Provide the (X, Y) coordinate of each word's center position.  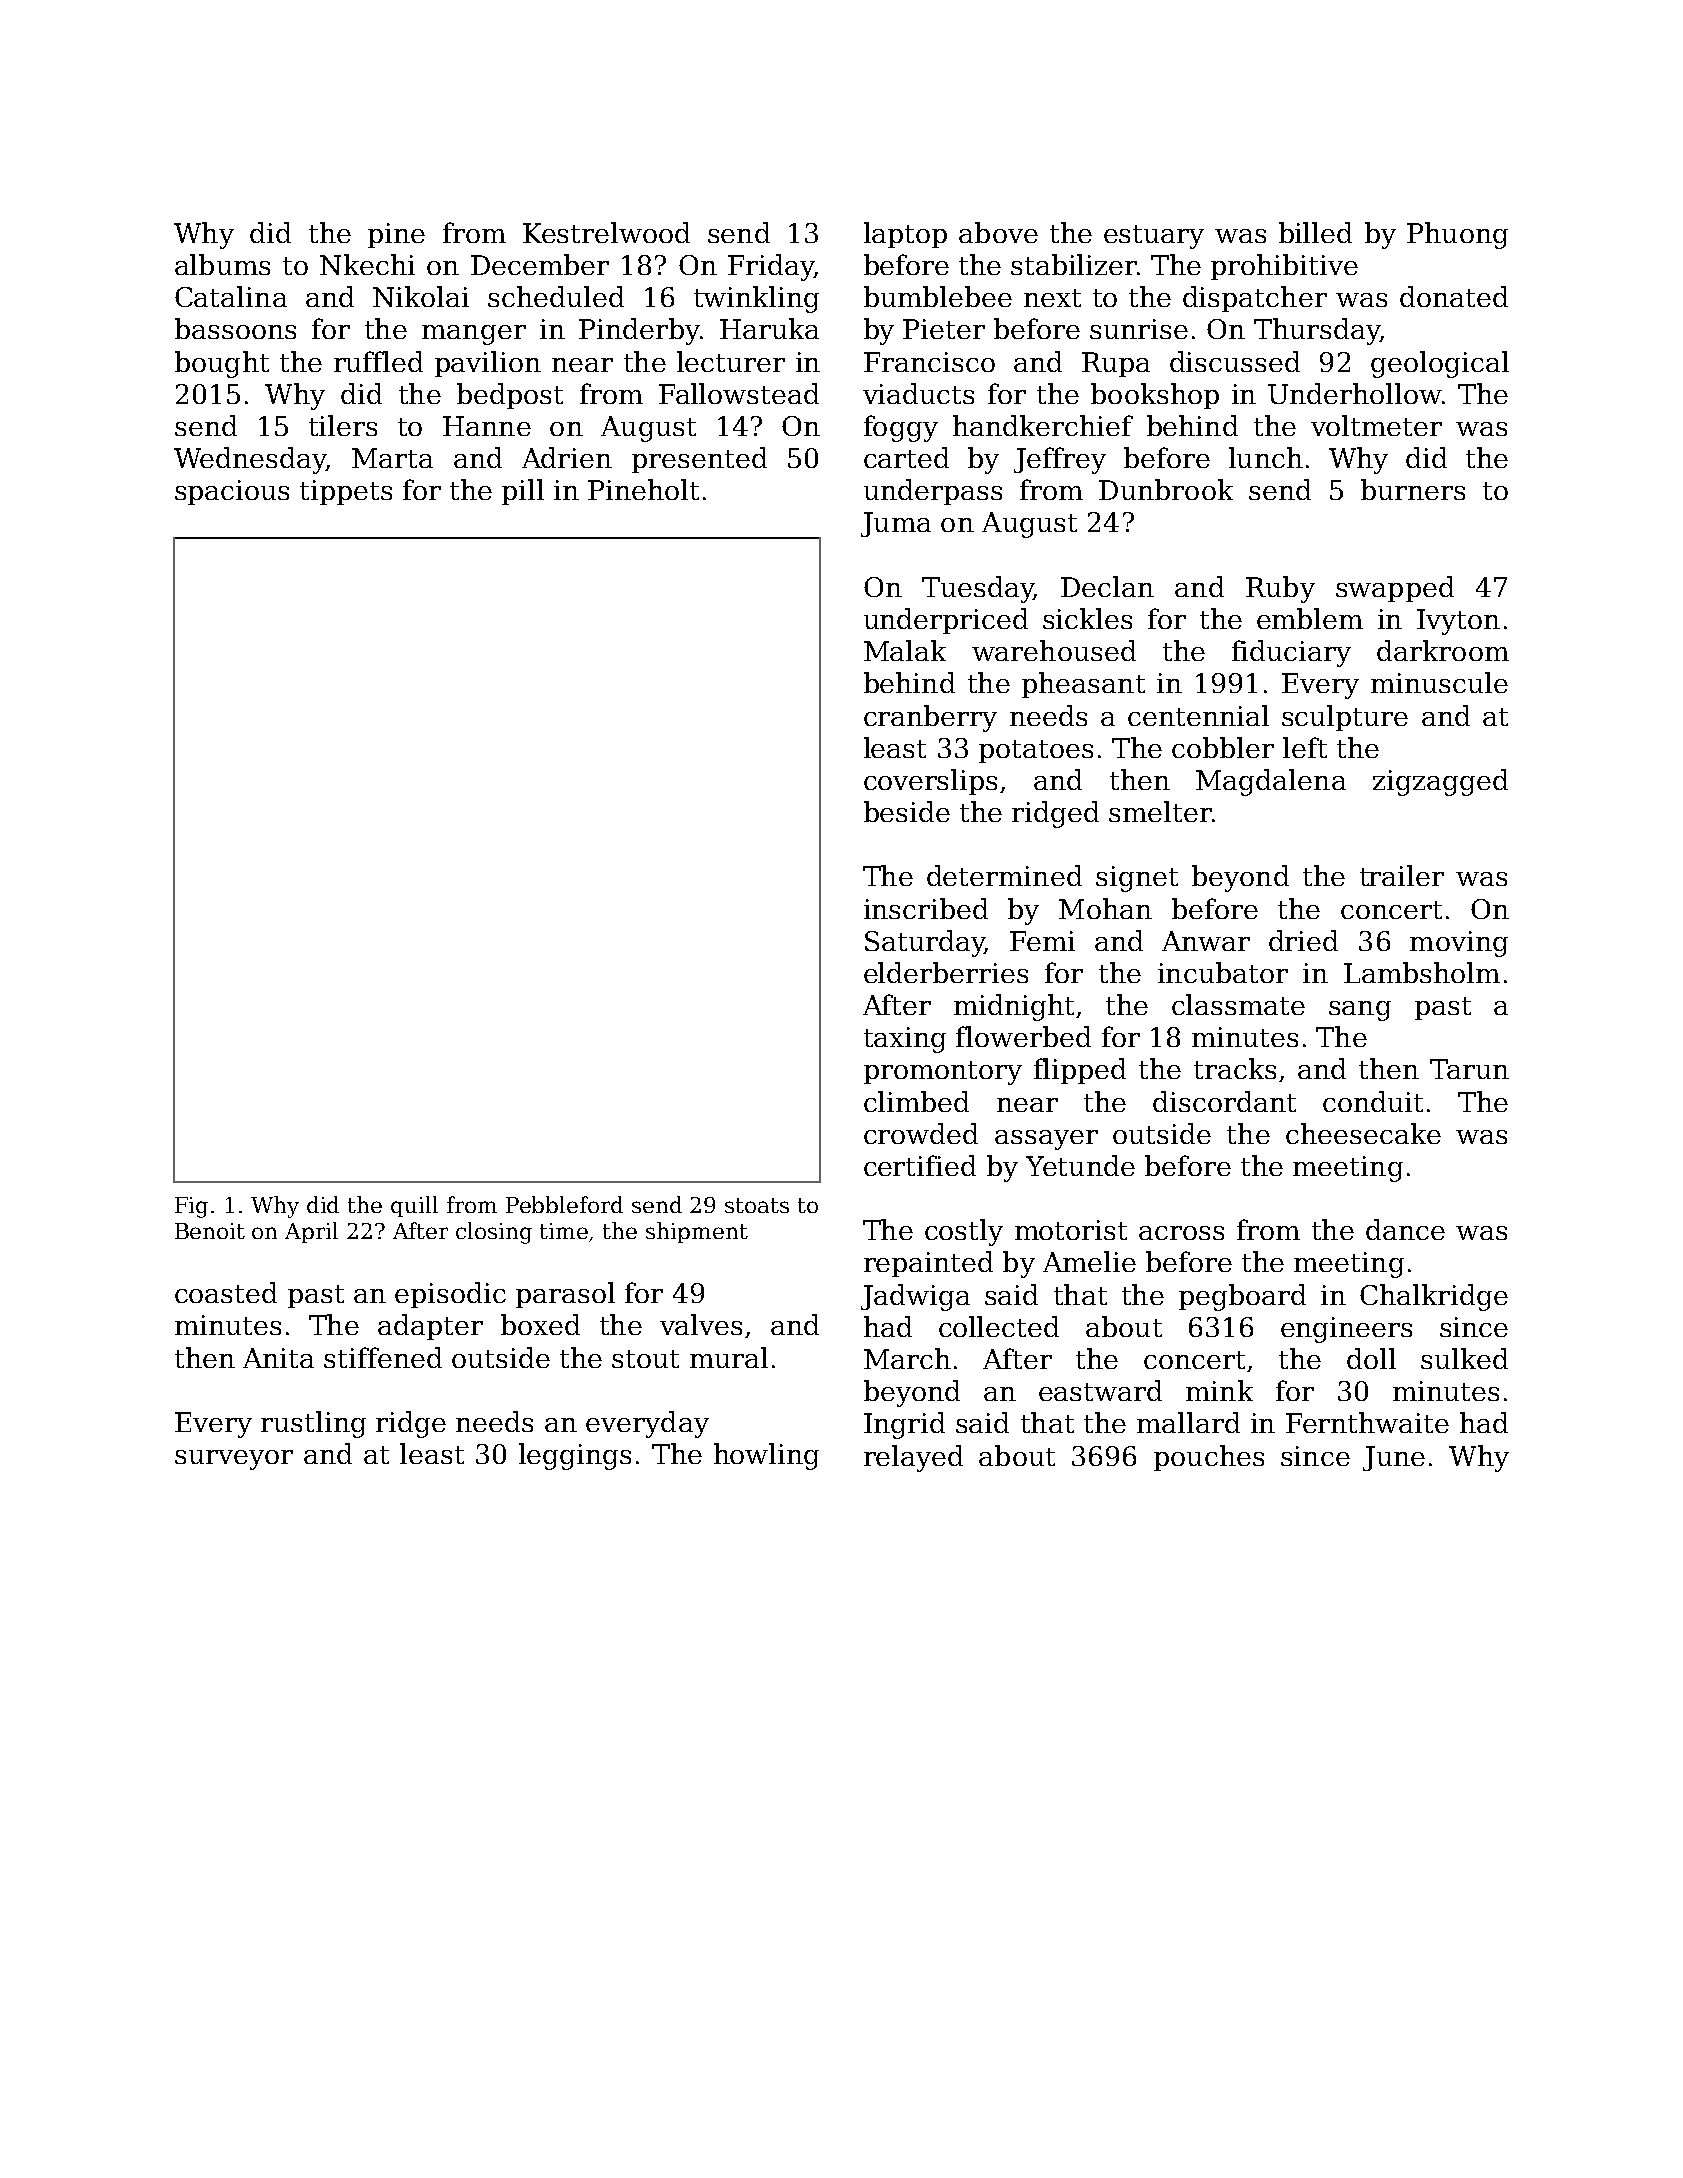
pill (523, 492)
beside (907, 811)
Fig (191, 1207)
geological (1440, 364)
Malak (905, 650)
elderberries (946, 972)
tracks (1235, 1068)
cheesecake (1363, 1133)
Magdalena (1271, 782)
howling (766, 1456)
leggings (575, 1456)
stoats (757, 1205)
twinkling (756, 299)
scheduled (556, 296)
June (1394, 1458)
